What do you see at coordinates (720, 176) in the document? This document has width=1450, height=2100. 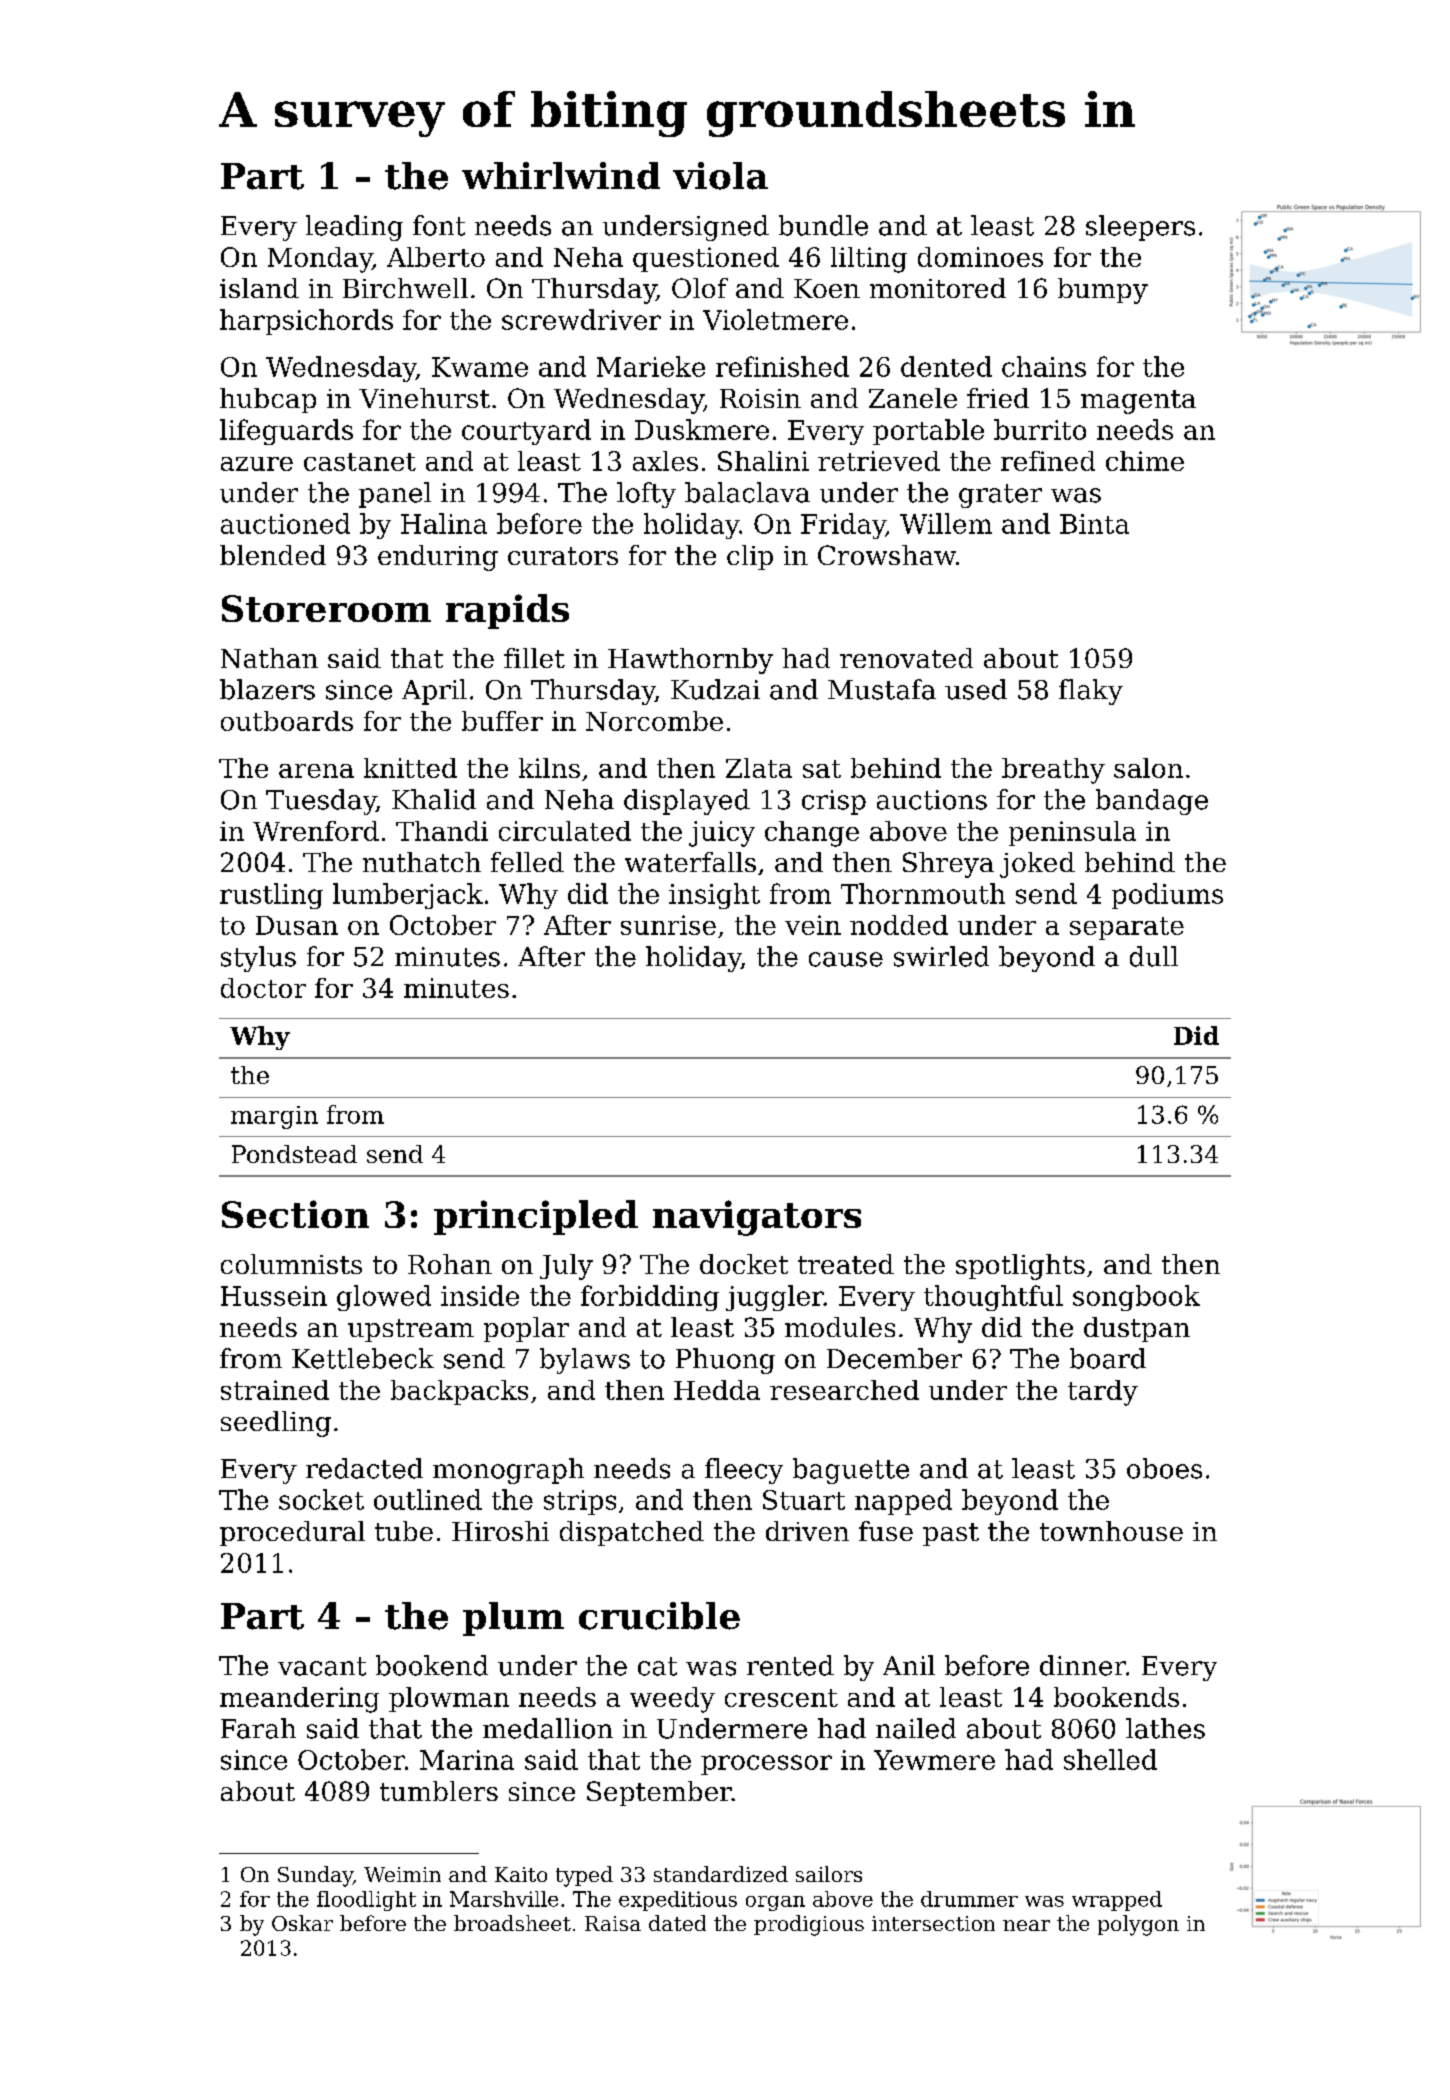 I see `viola` at bounding box center [720, 176].
